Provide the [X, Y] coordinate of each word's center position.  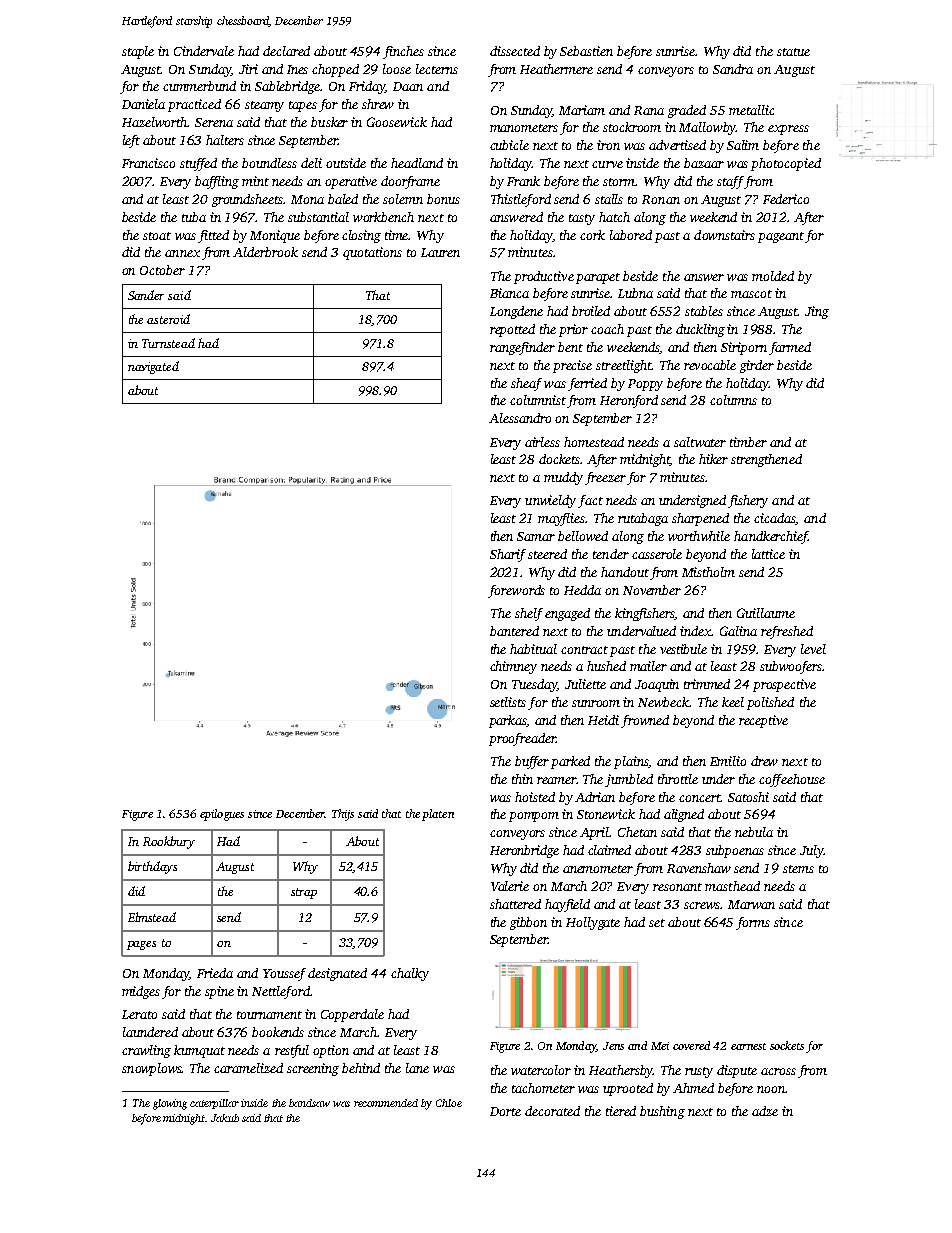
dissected [515, 51]
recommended [386, 1103]
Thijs [343, 815]
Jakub [225, 1118]
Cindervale [204, 51]
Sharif [508, 555]
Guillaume [766, 613]
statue [793, 52]
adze [765, 1111]
